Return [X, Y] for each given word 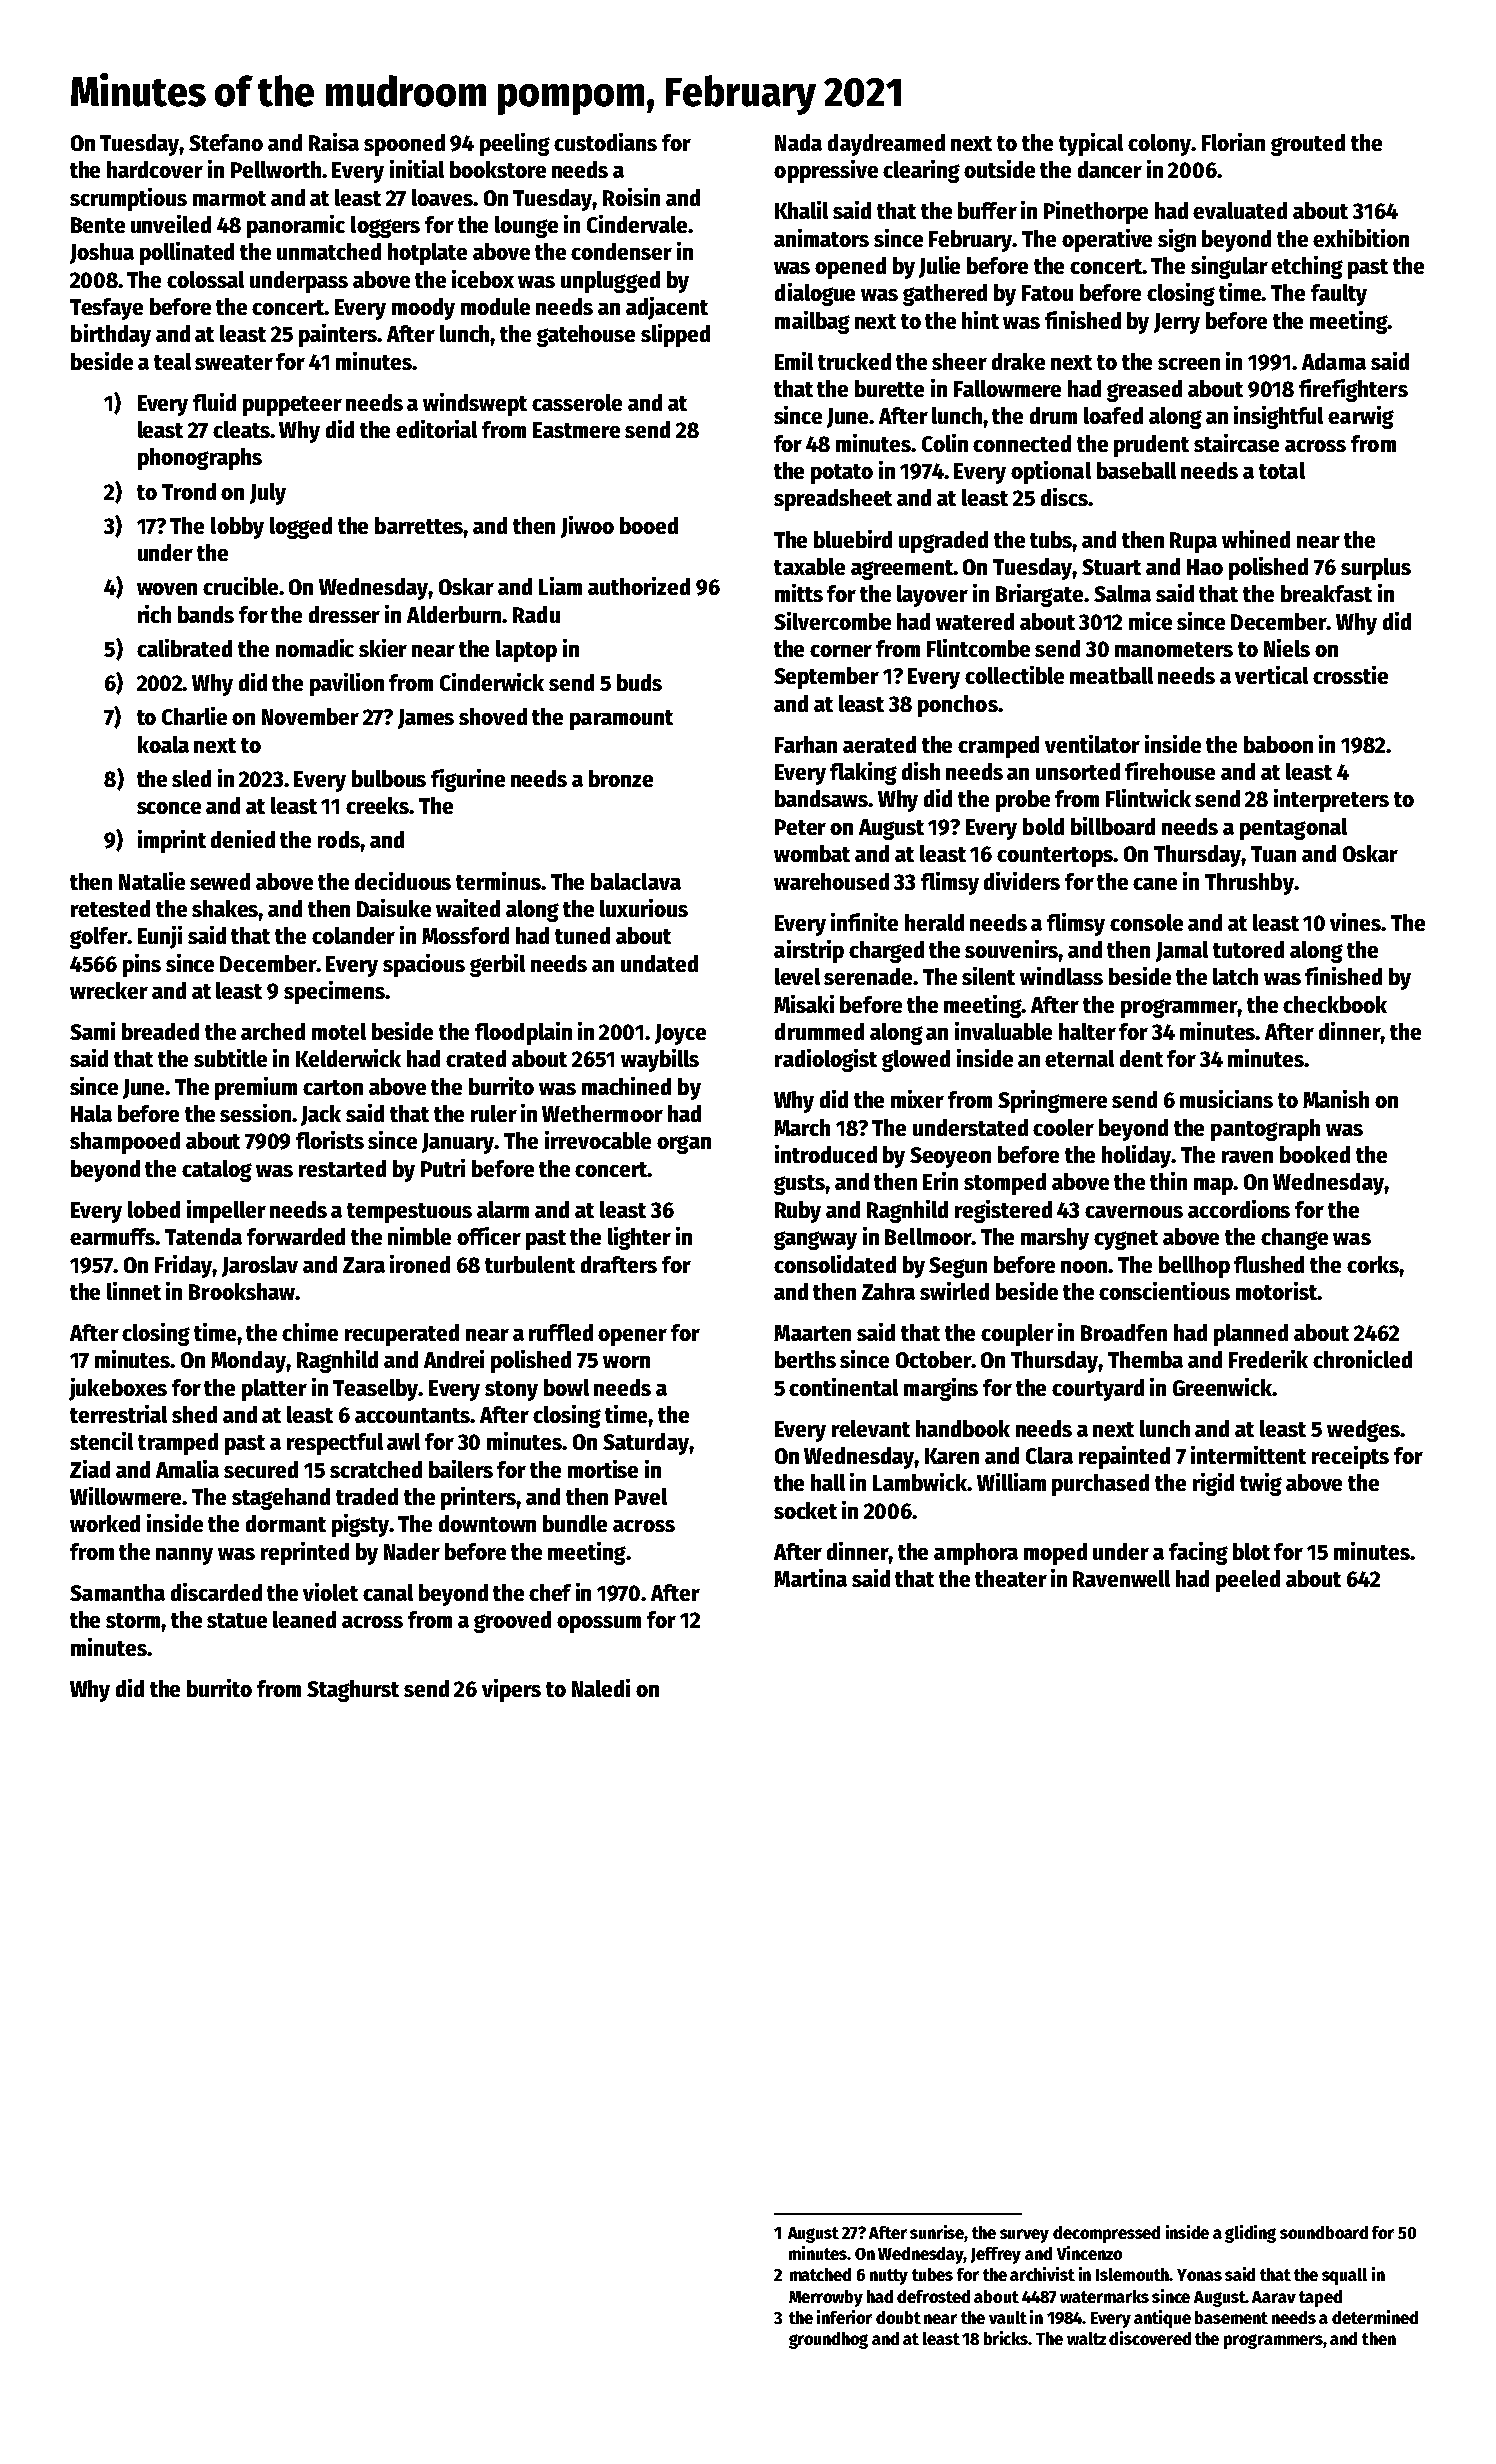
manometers [1174, 649]
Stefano [226, 142]
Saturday [646, 1444]
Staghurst [353, 1691]
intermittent [1248, 1455]
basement [1231, 2317]
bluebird [853, 539]
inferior [844, 2317]
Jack [321, 1115]
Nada [798, 142]
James [426, 719]
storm [134, 1620]
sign [1177, 240]
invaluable [1003, 1031]
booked [1315, 1154]
